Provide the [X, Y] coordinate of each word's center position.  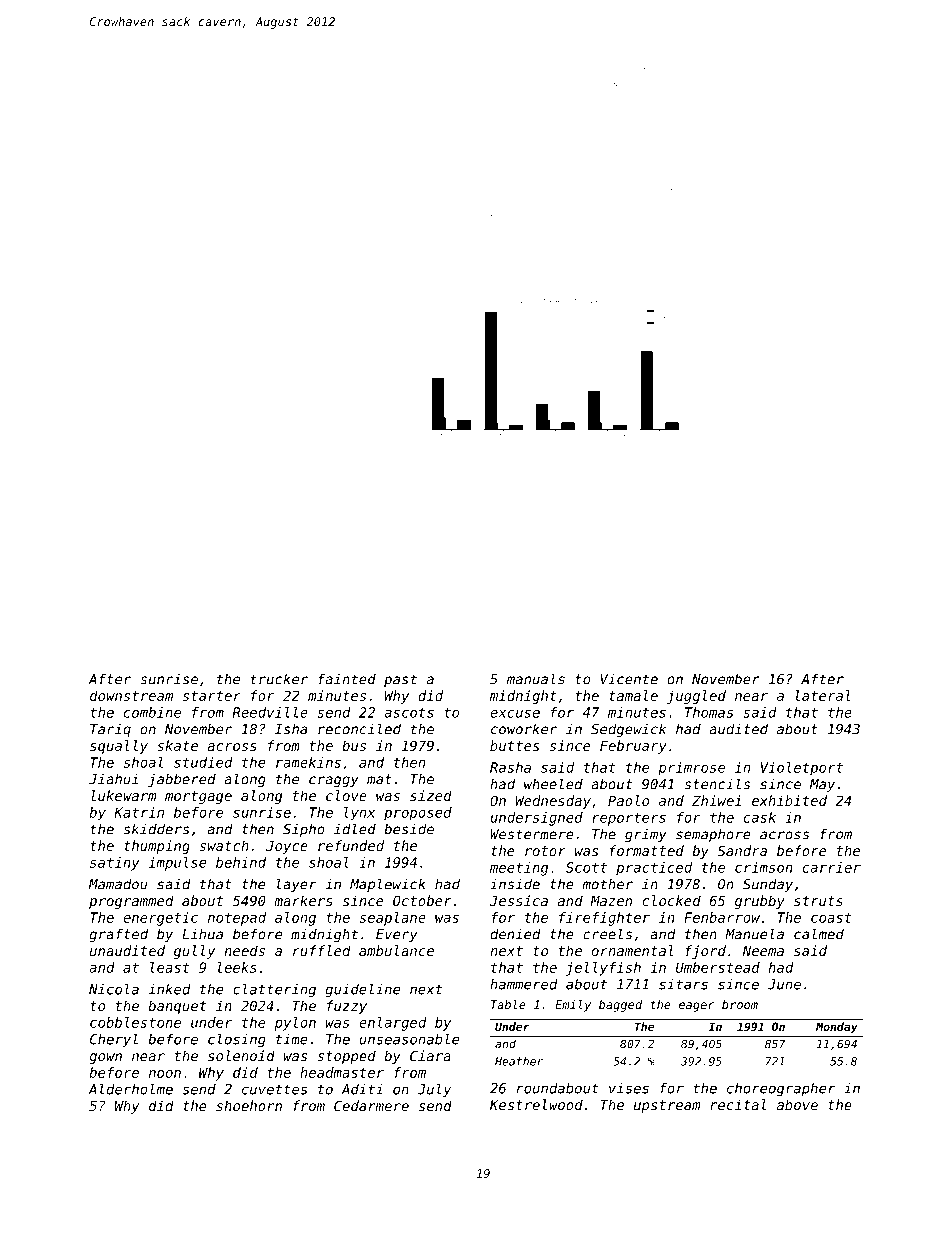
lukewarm [123, 795]
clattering [274, 990]
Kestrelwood [536, 1104]
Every [397, 935]
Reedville [270, 712]
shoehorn [249, 1105]
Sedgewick [628, 730]
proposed [418, 814]
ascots [409, 712]
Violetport [802, 769]
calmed [819, 934]
